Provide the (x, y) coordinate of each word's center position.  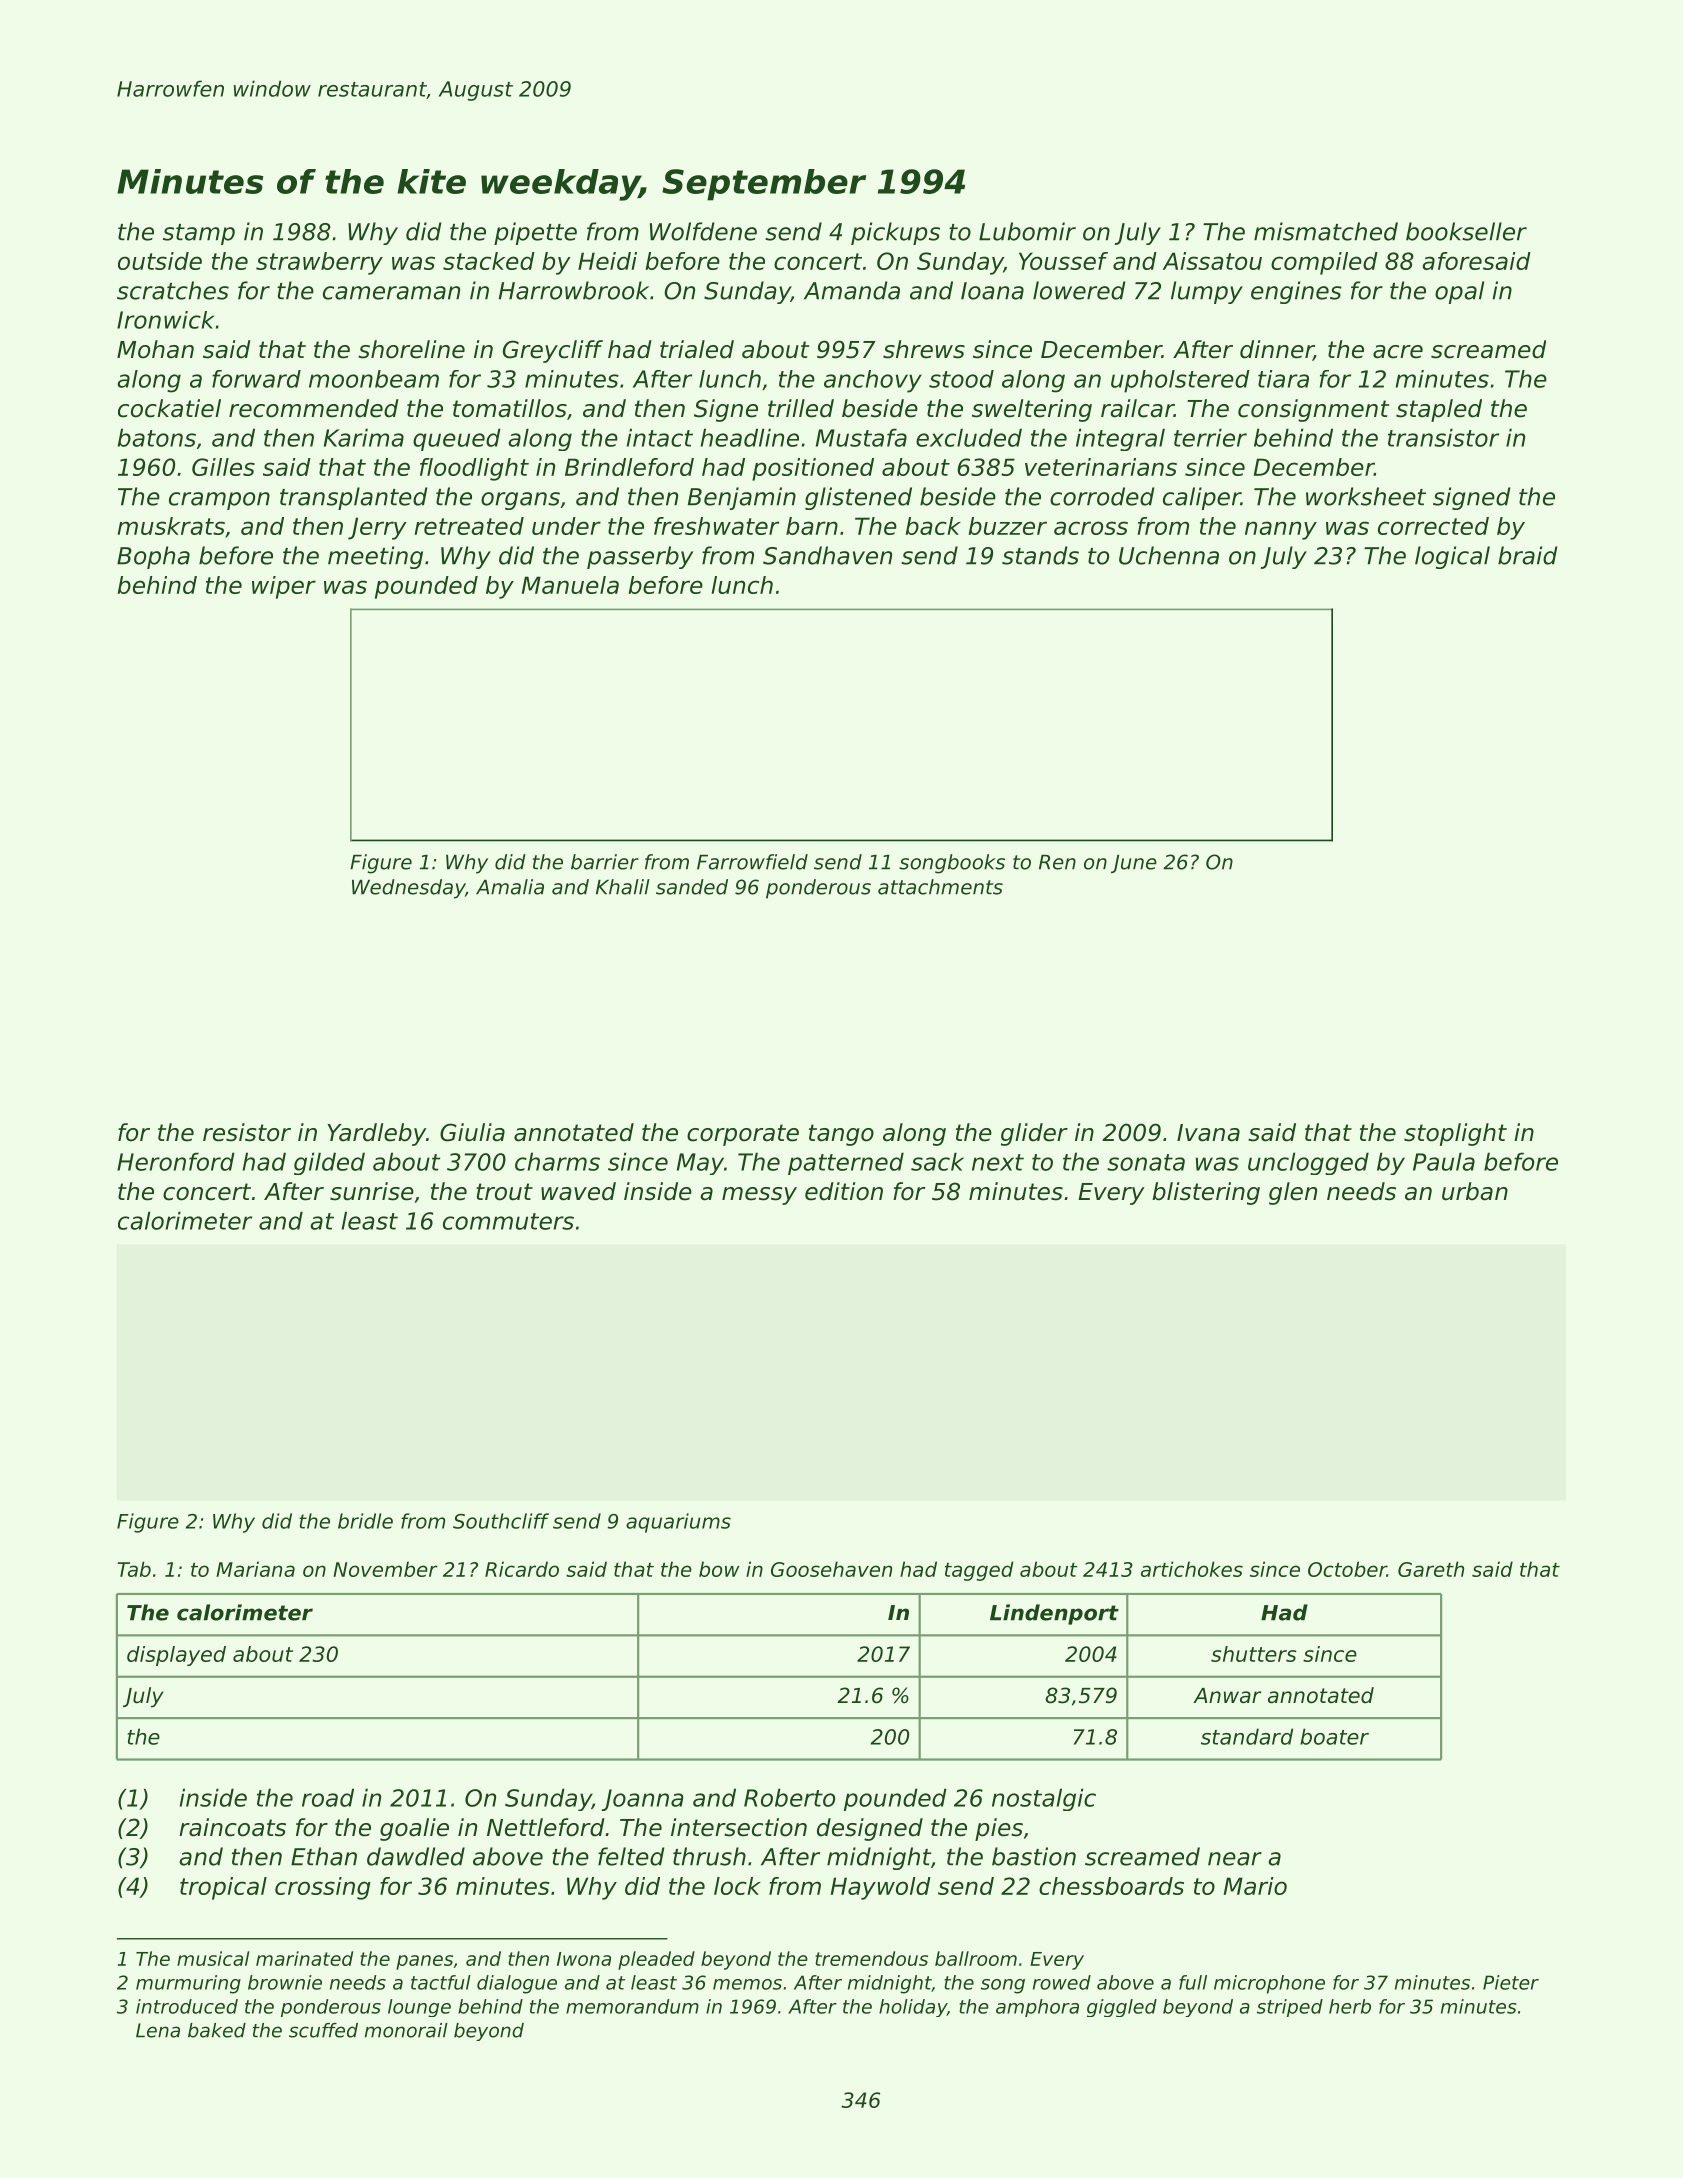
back (933, 526)
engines (1296, 292)
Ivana (1208, 1133)
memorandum (632, 2006)
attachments (940, 887)
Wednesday (408, 889)
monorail (406, 2030)
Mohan (155, 349)
